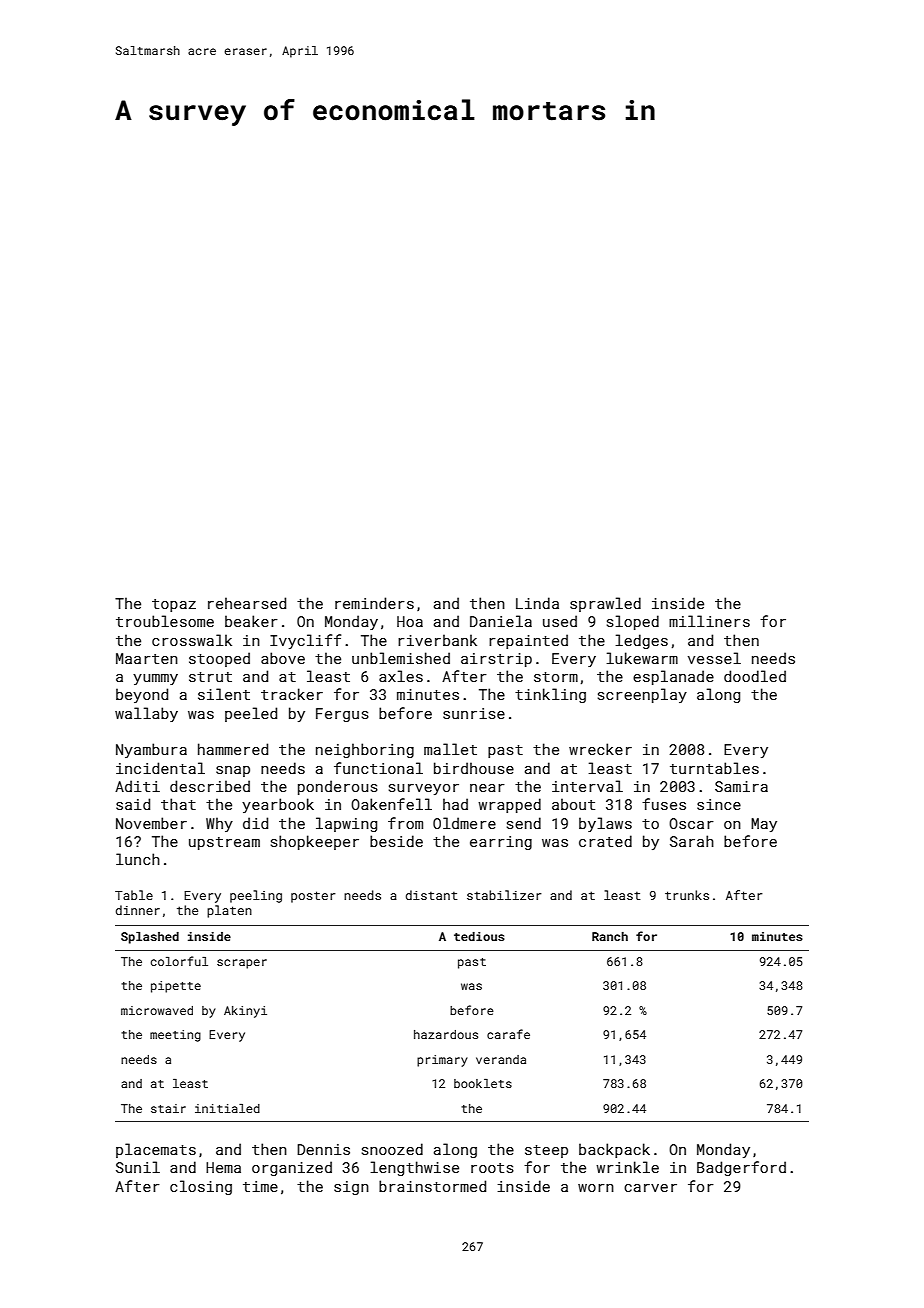 The width and height of the screenshot is (924, 1308). Describe the element at coordinates (396, 841) in the screenshot. I see `beside` at that location.
